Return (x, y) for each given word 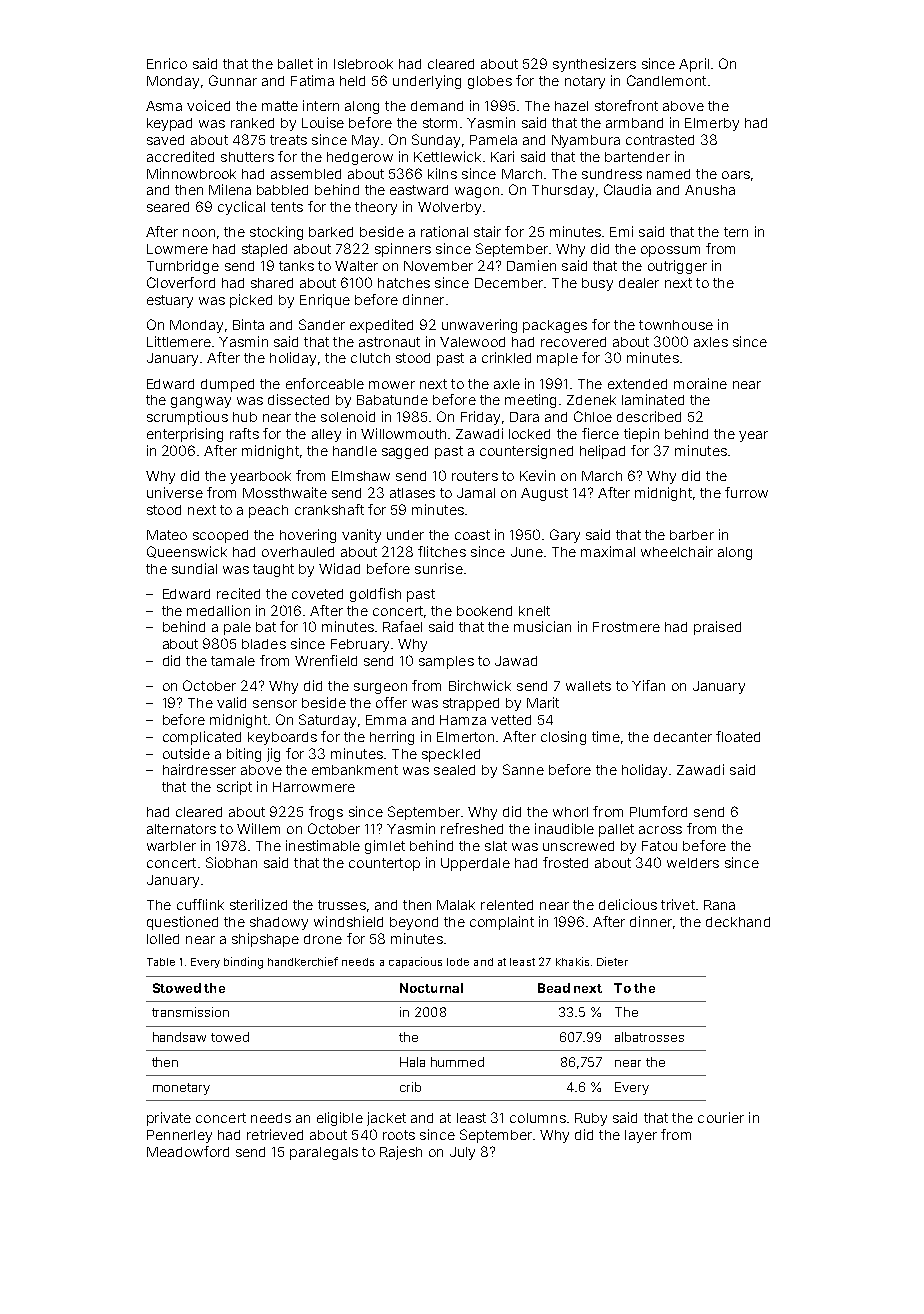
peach (268, 511)
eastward (419, 190)
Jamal (476, 493)
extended (637, 384)
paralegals (324, 1153)
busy (597, 284)
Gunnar (233, 80)
